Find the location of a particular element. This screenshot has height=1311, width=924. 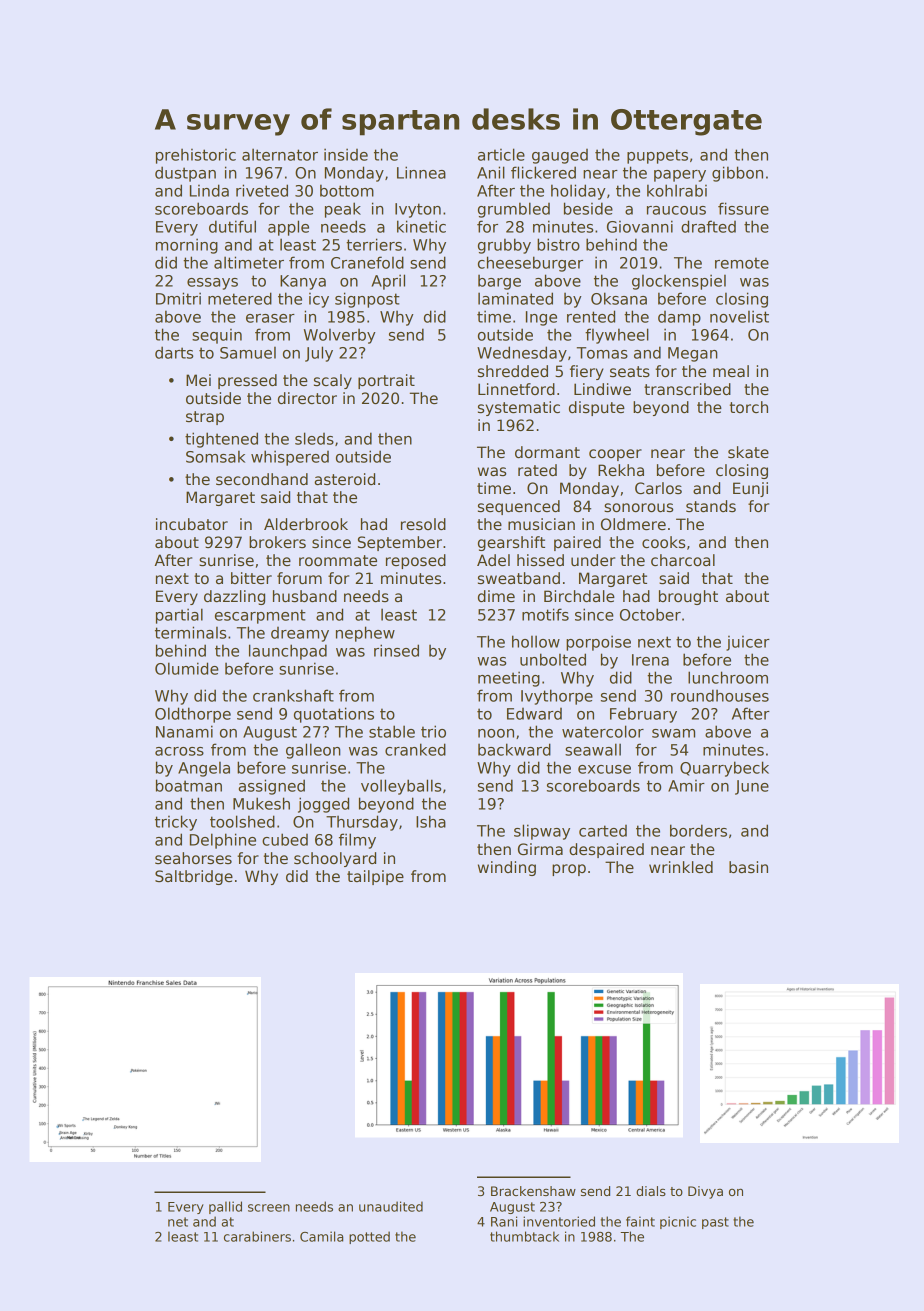

carabiners is located at coordinates (257, 1236).
